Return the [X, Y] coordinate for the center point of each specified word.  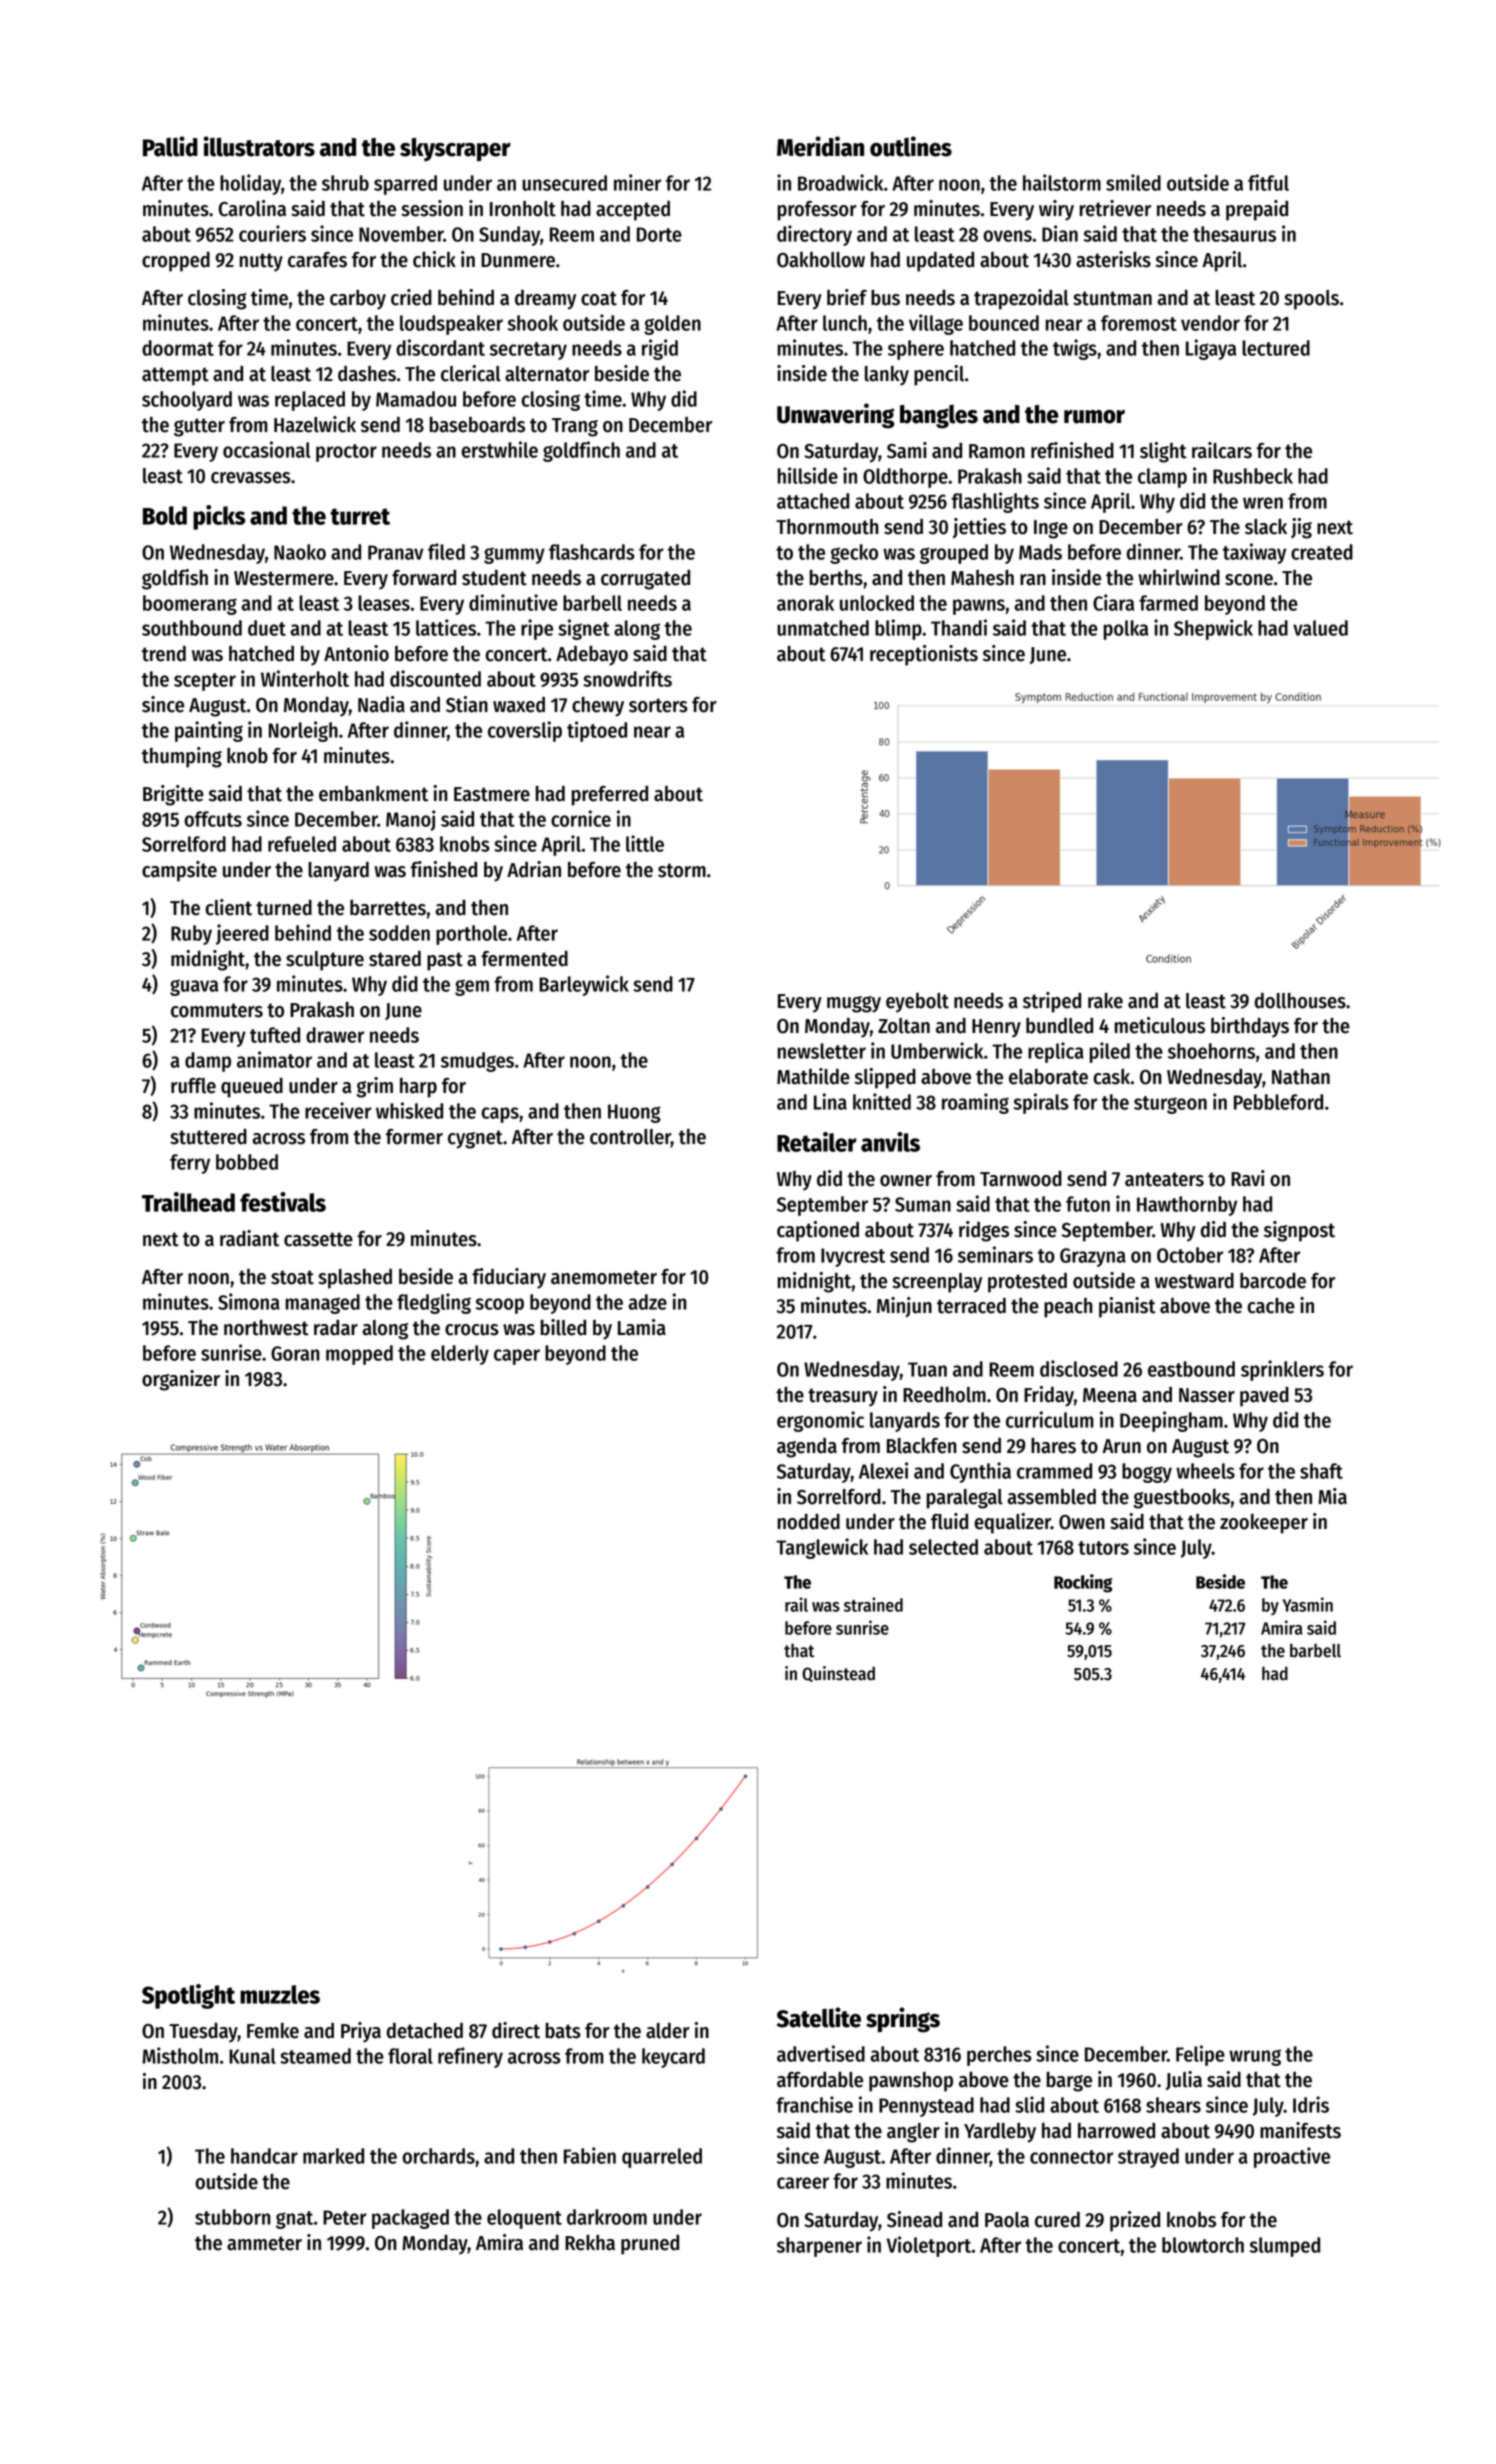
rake [1105, 1001]
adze [647, 1302]
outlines [911, 146]
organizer [181, 1380]
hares [1053, 1446]
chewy [598, 707]
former [414, 1137]
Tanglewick [822, 1548]
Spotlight [188, 1996]
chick [434, 259]
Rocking [1083, 1583]
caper [517, 1357]
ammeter [264, 2243]
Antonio [356, 653]
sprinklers [1282, 1370]
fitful [1268, 182]
